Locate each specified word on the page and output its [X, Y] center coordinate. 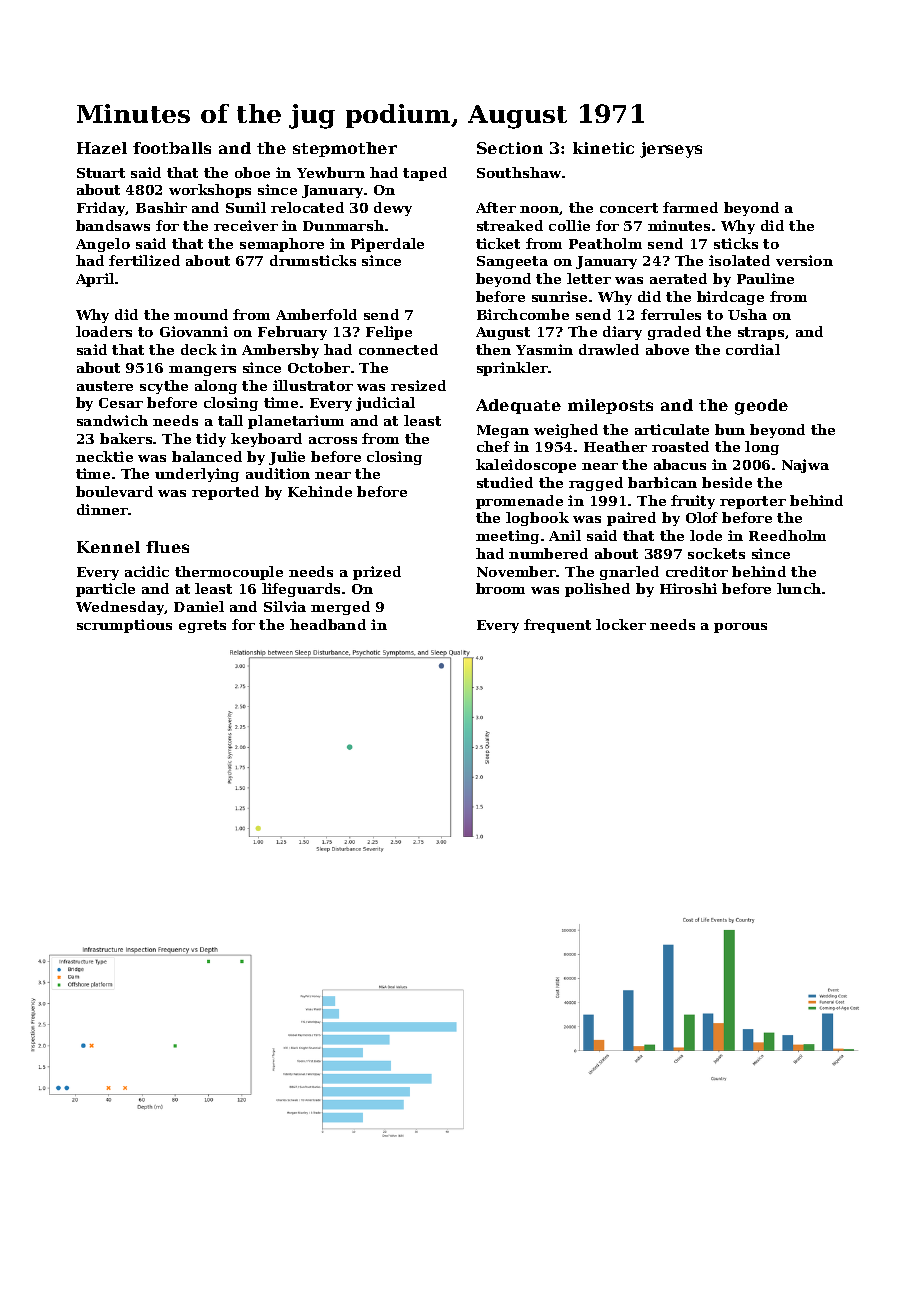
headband [328, 624]
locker [621, 624]
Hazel [102, 148]
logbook [537, 519]
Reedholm [787, 535]
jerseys [671, 150]
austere [105, 386]
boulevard [114, 491]
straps [761, 333]
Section [510, 148]
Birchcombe [523, 314]
